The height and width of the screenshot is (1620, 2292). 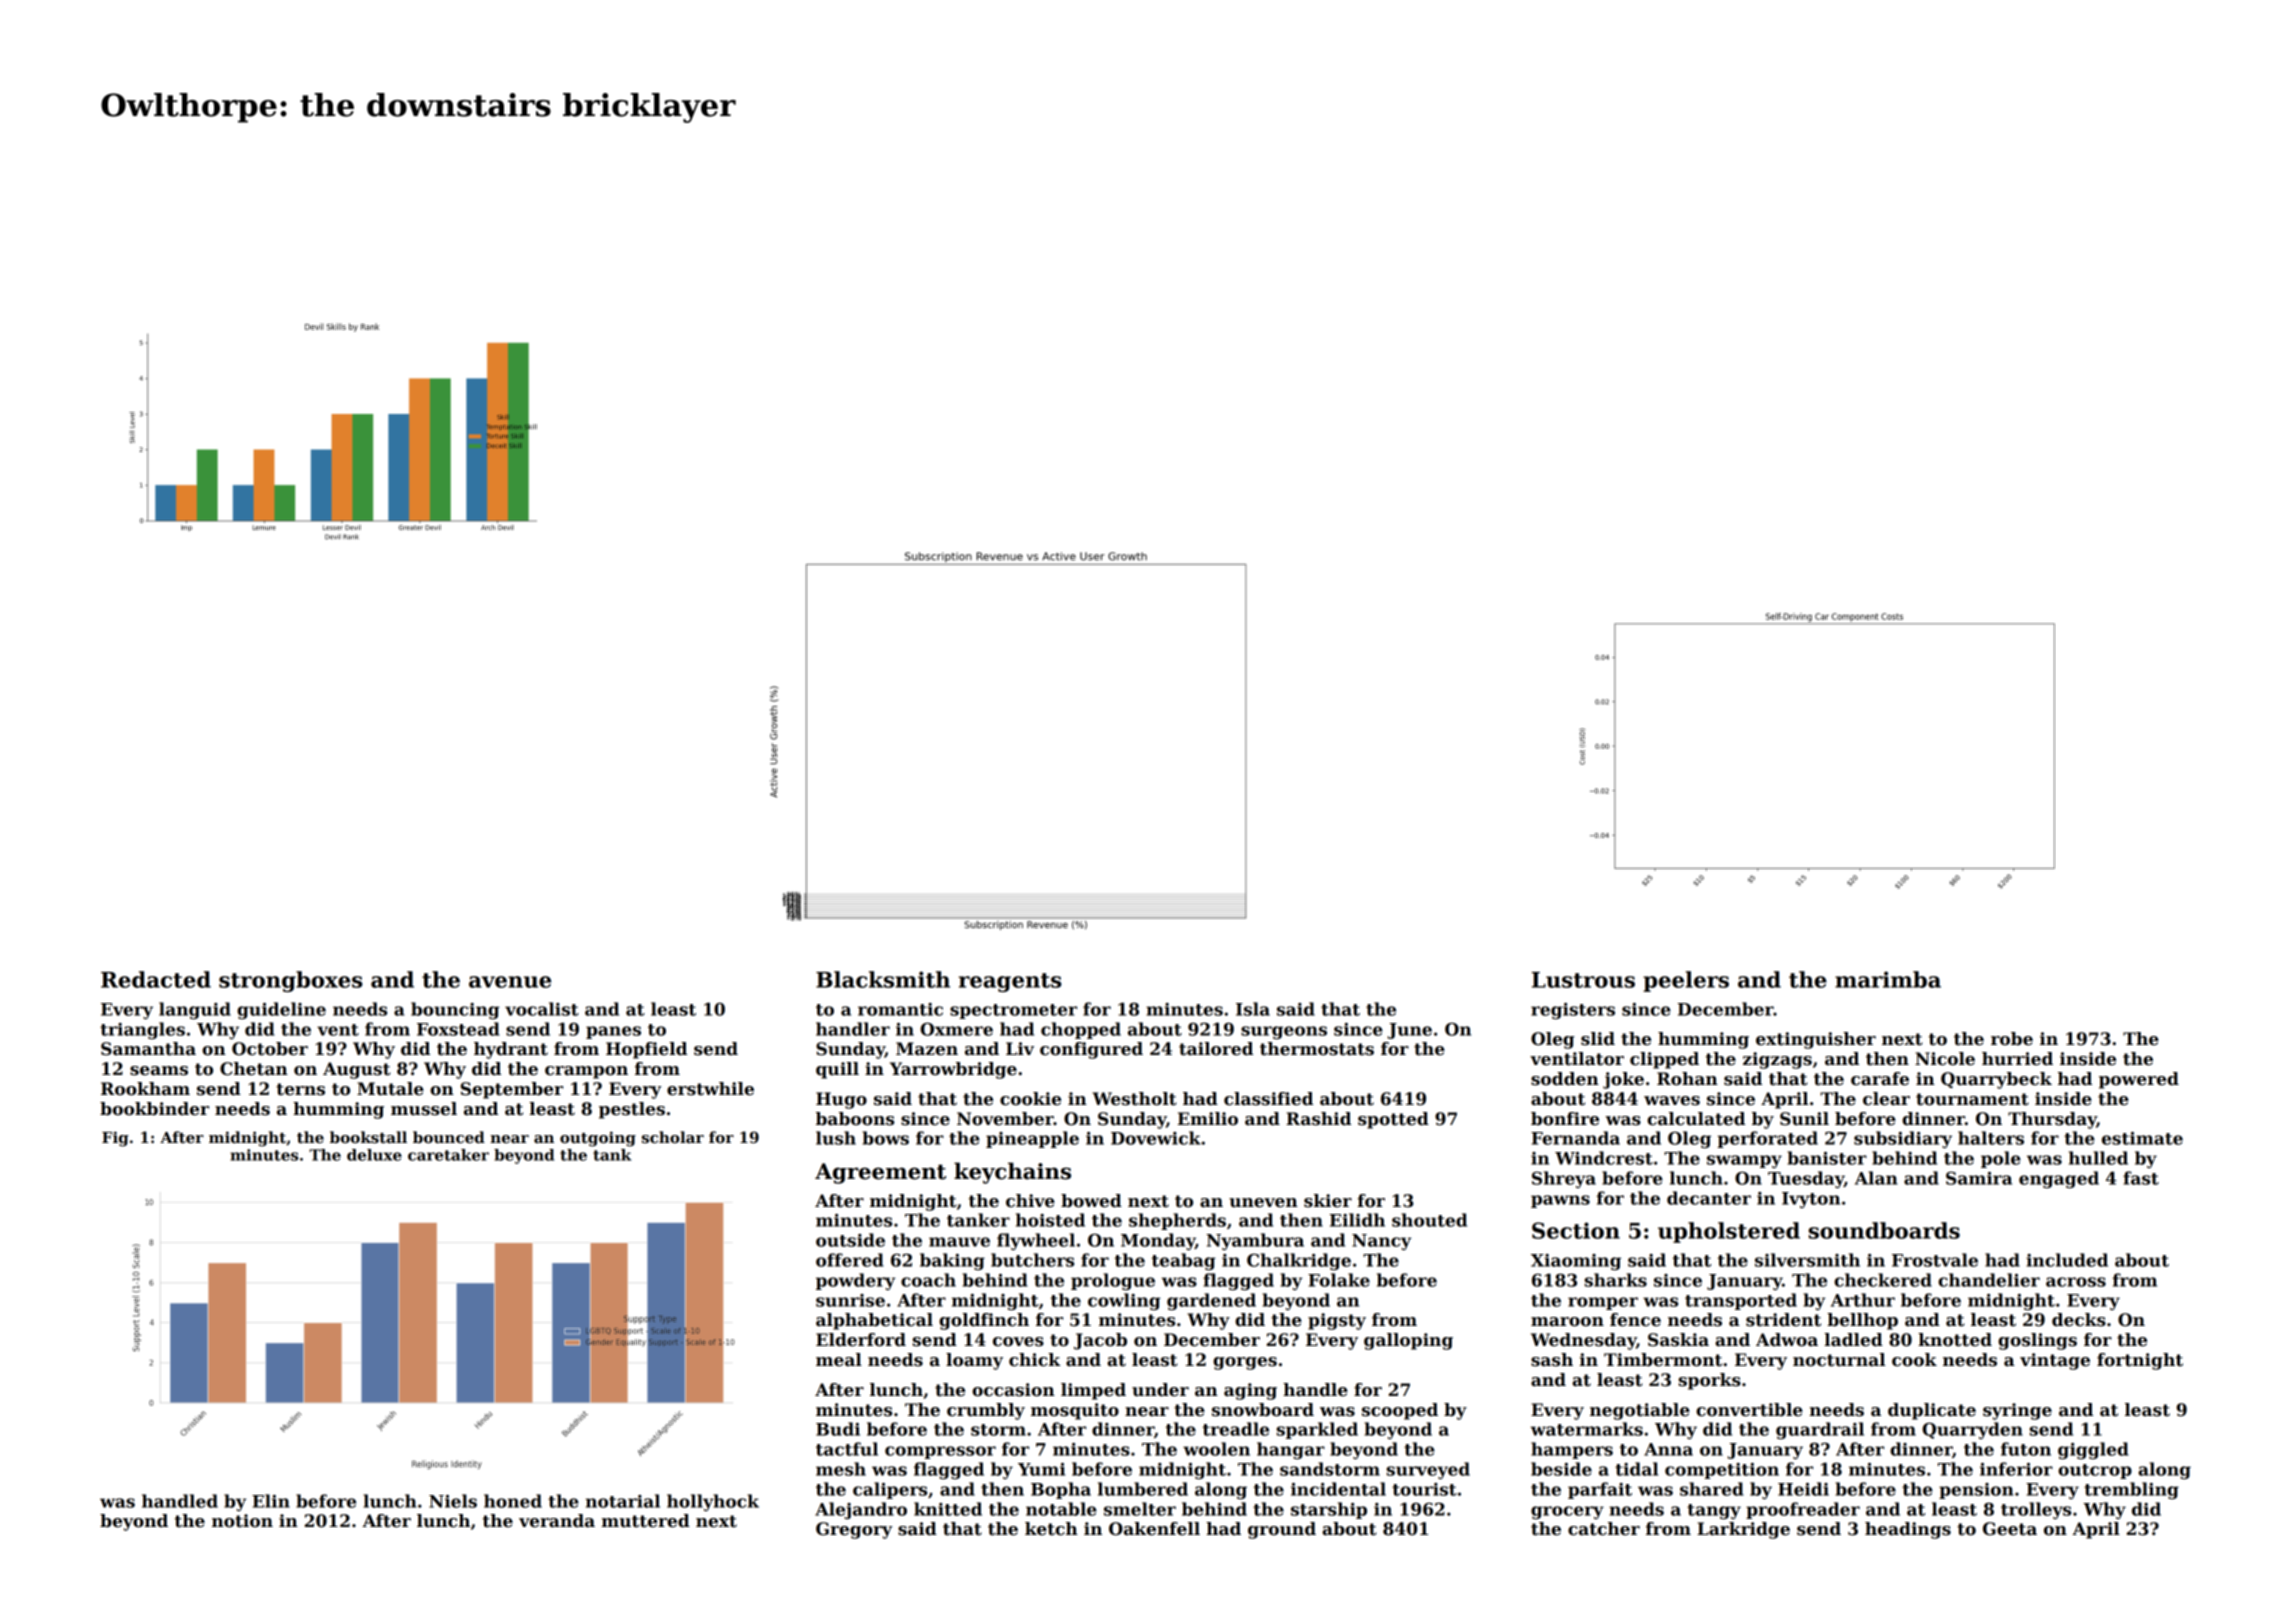 What do you see at coordinates (1903, 1139) in the screenshot?
I see `subsidiary` at bounding box center [1903, 1139].
